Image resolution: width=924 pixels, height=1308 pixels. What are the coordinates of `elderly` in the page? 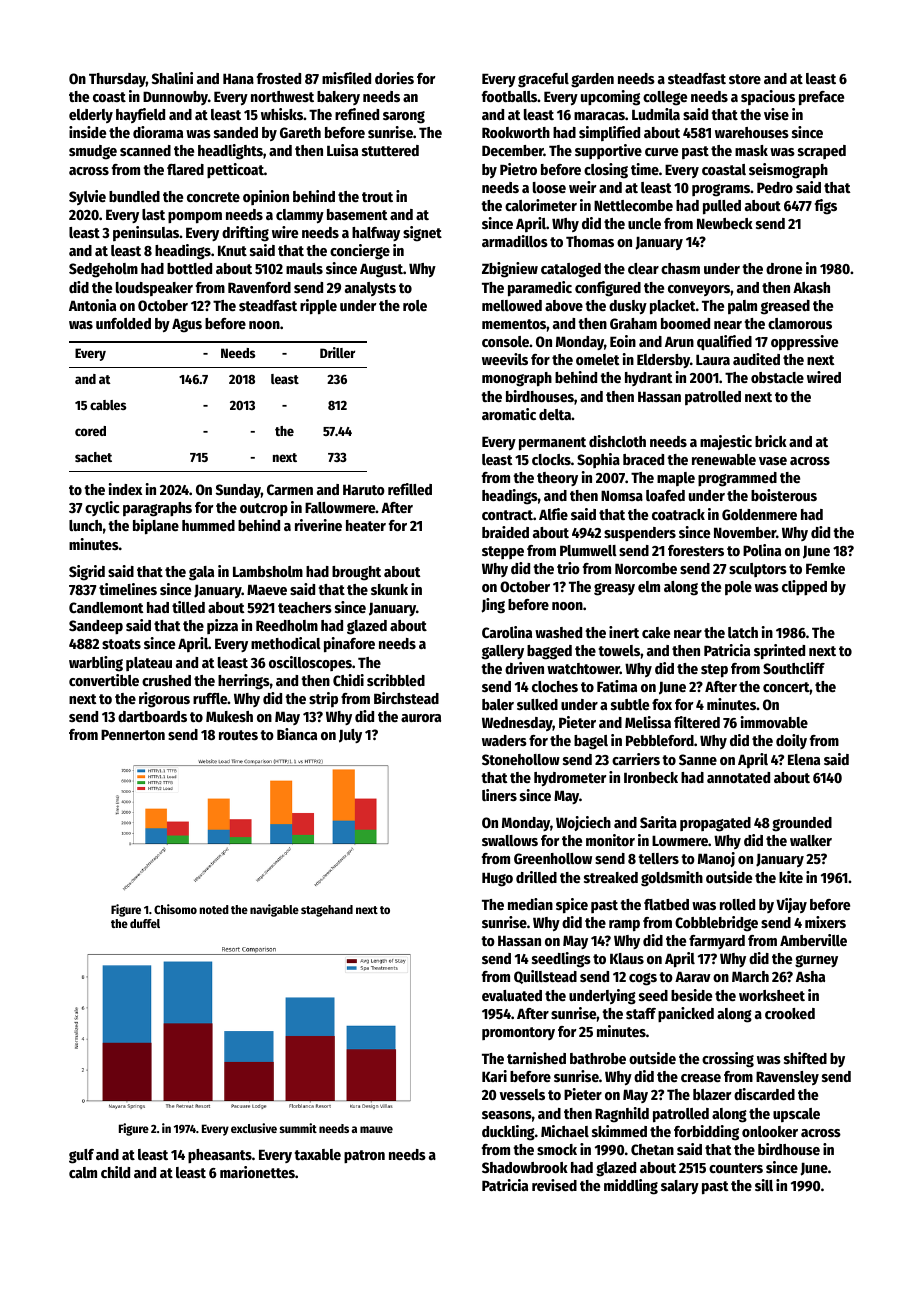 It's located at (91, 116).
